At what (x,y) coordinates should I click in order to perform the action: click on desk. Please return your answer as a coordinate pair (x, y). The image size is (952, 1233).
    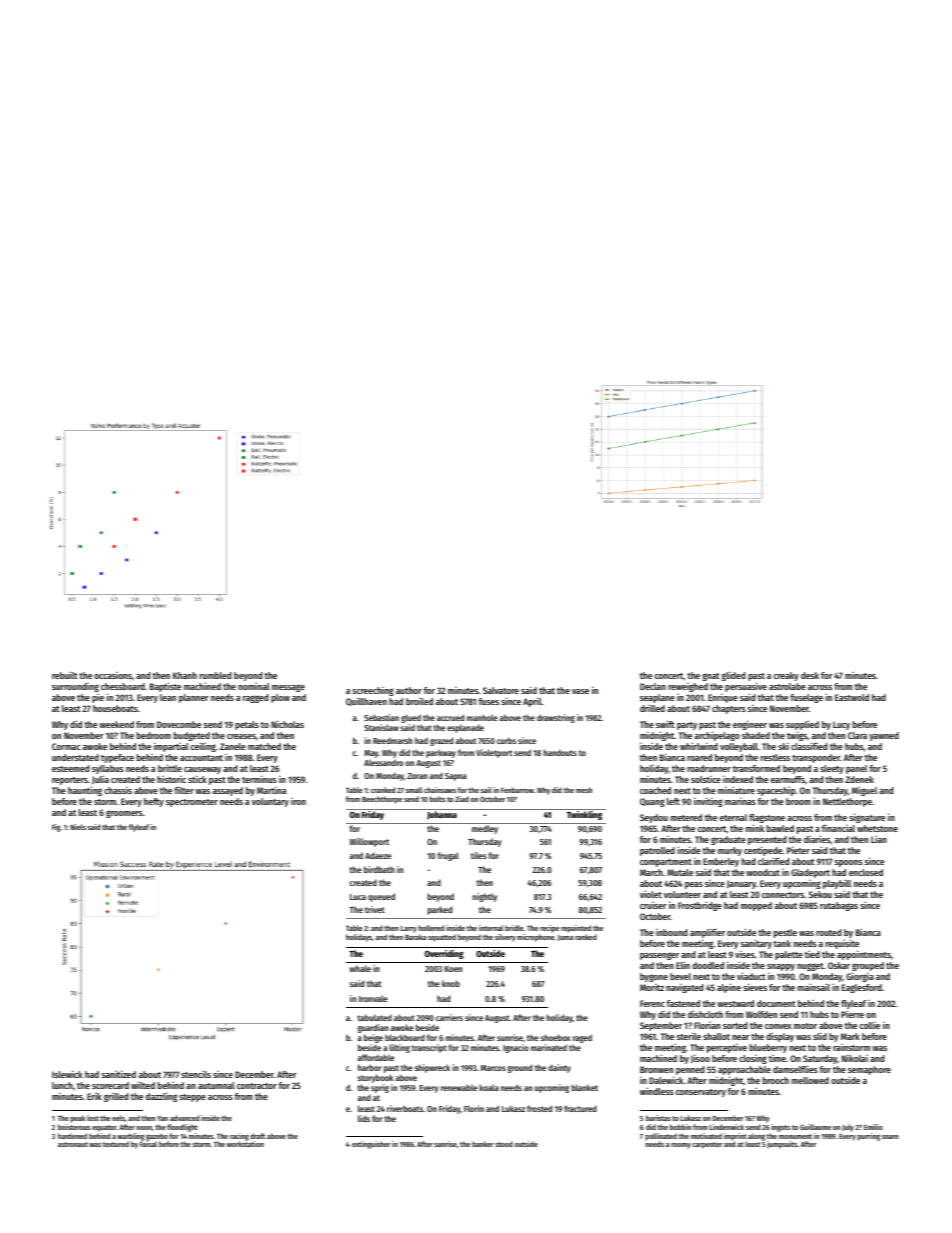
    Looking at the image, I should click on (810, 675).
